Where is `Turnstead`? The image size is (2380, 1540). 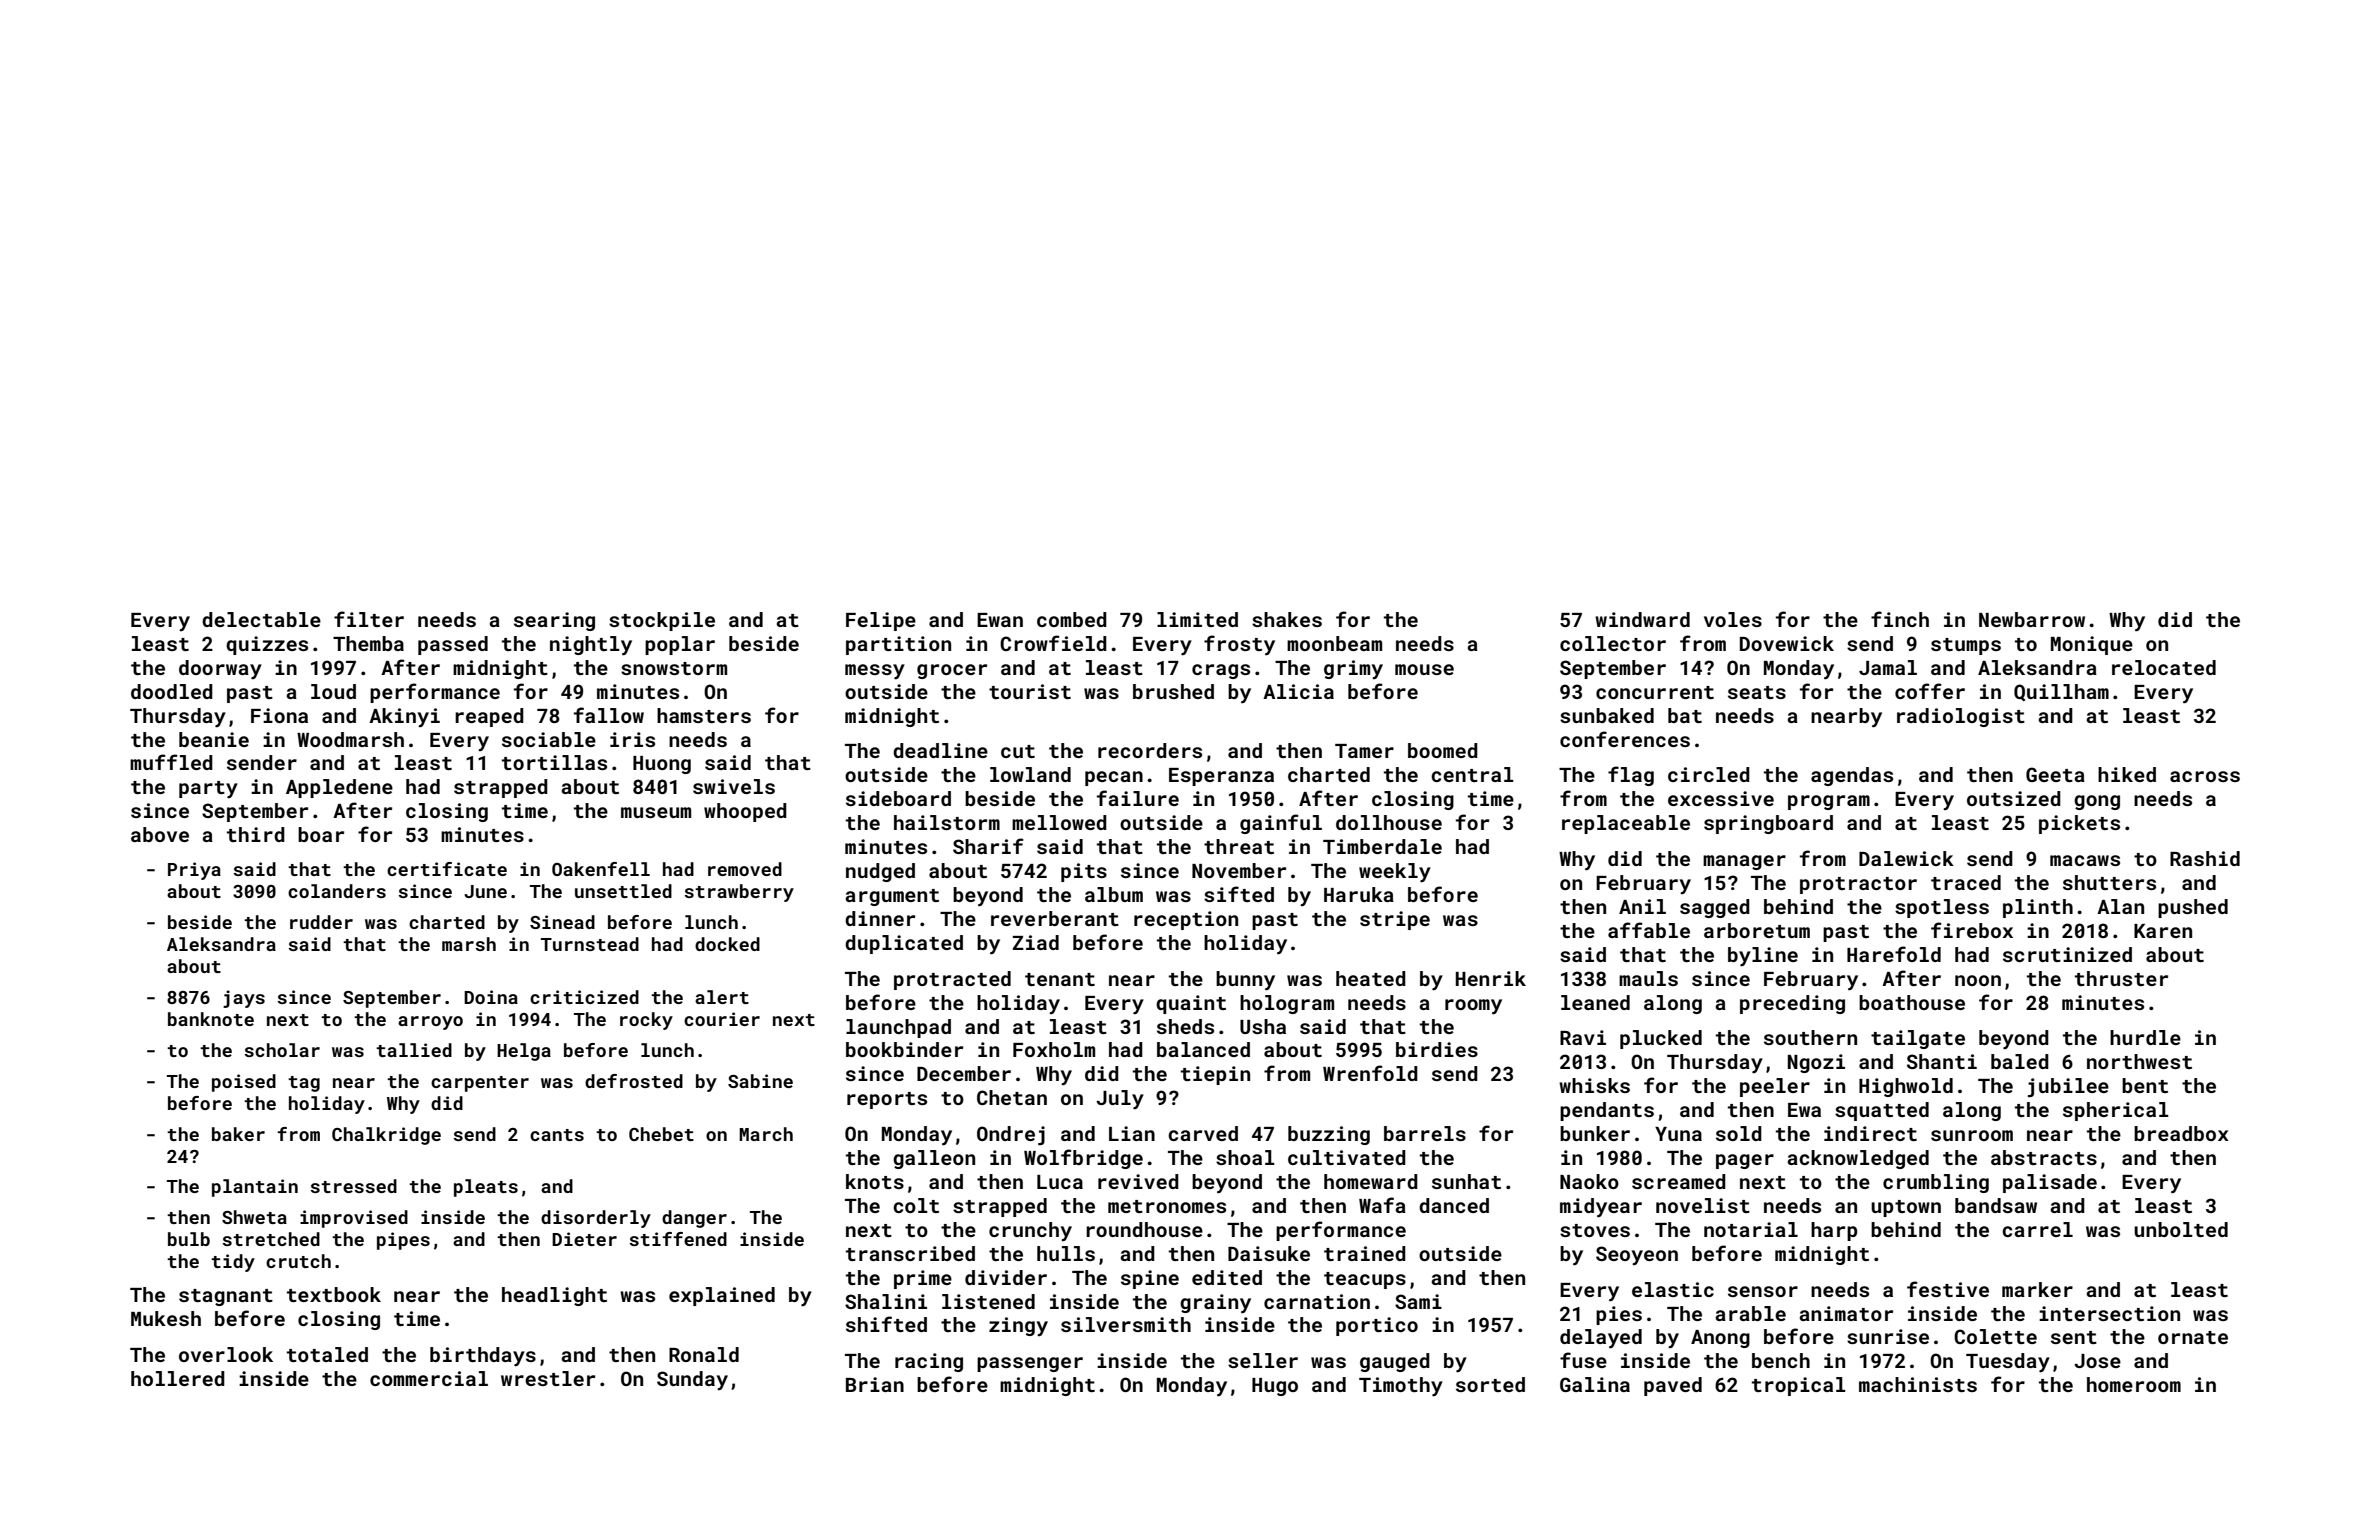
Turnstead is located at coordinates (590, 944).
